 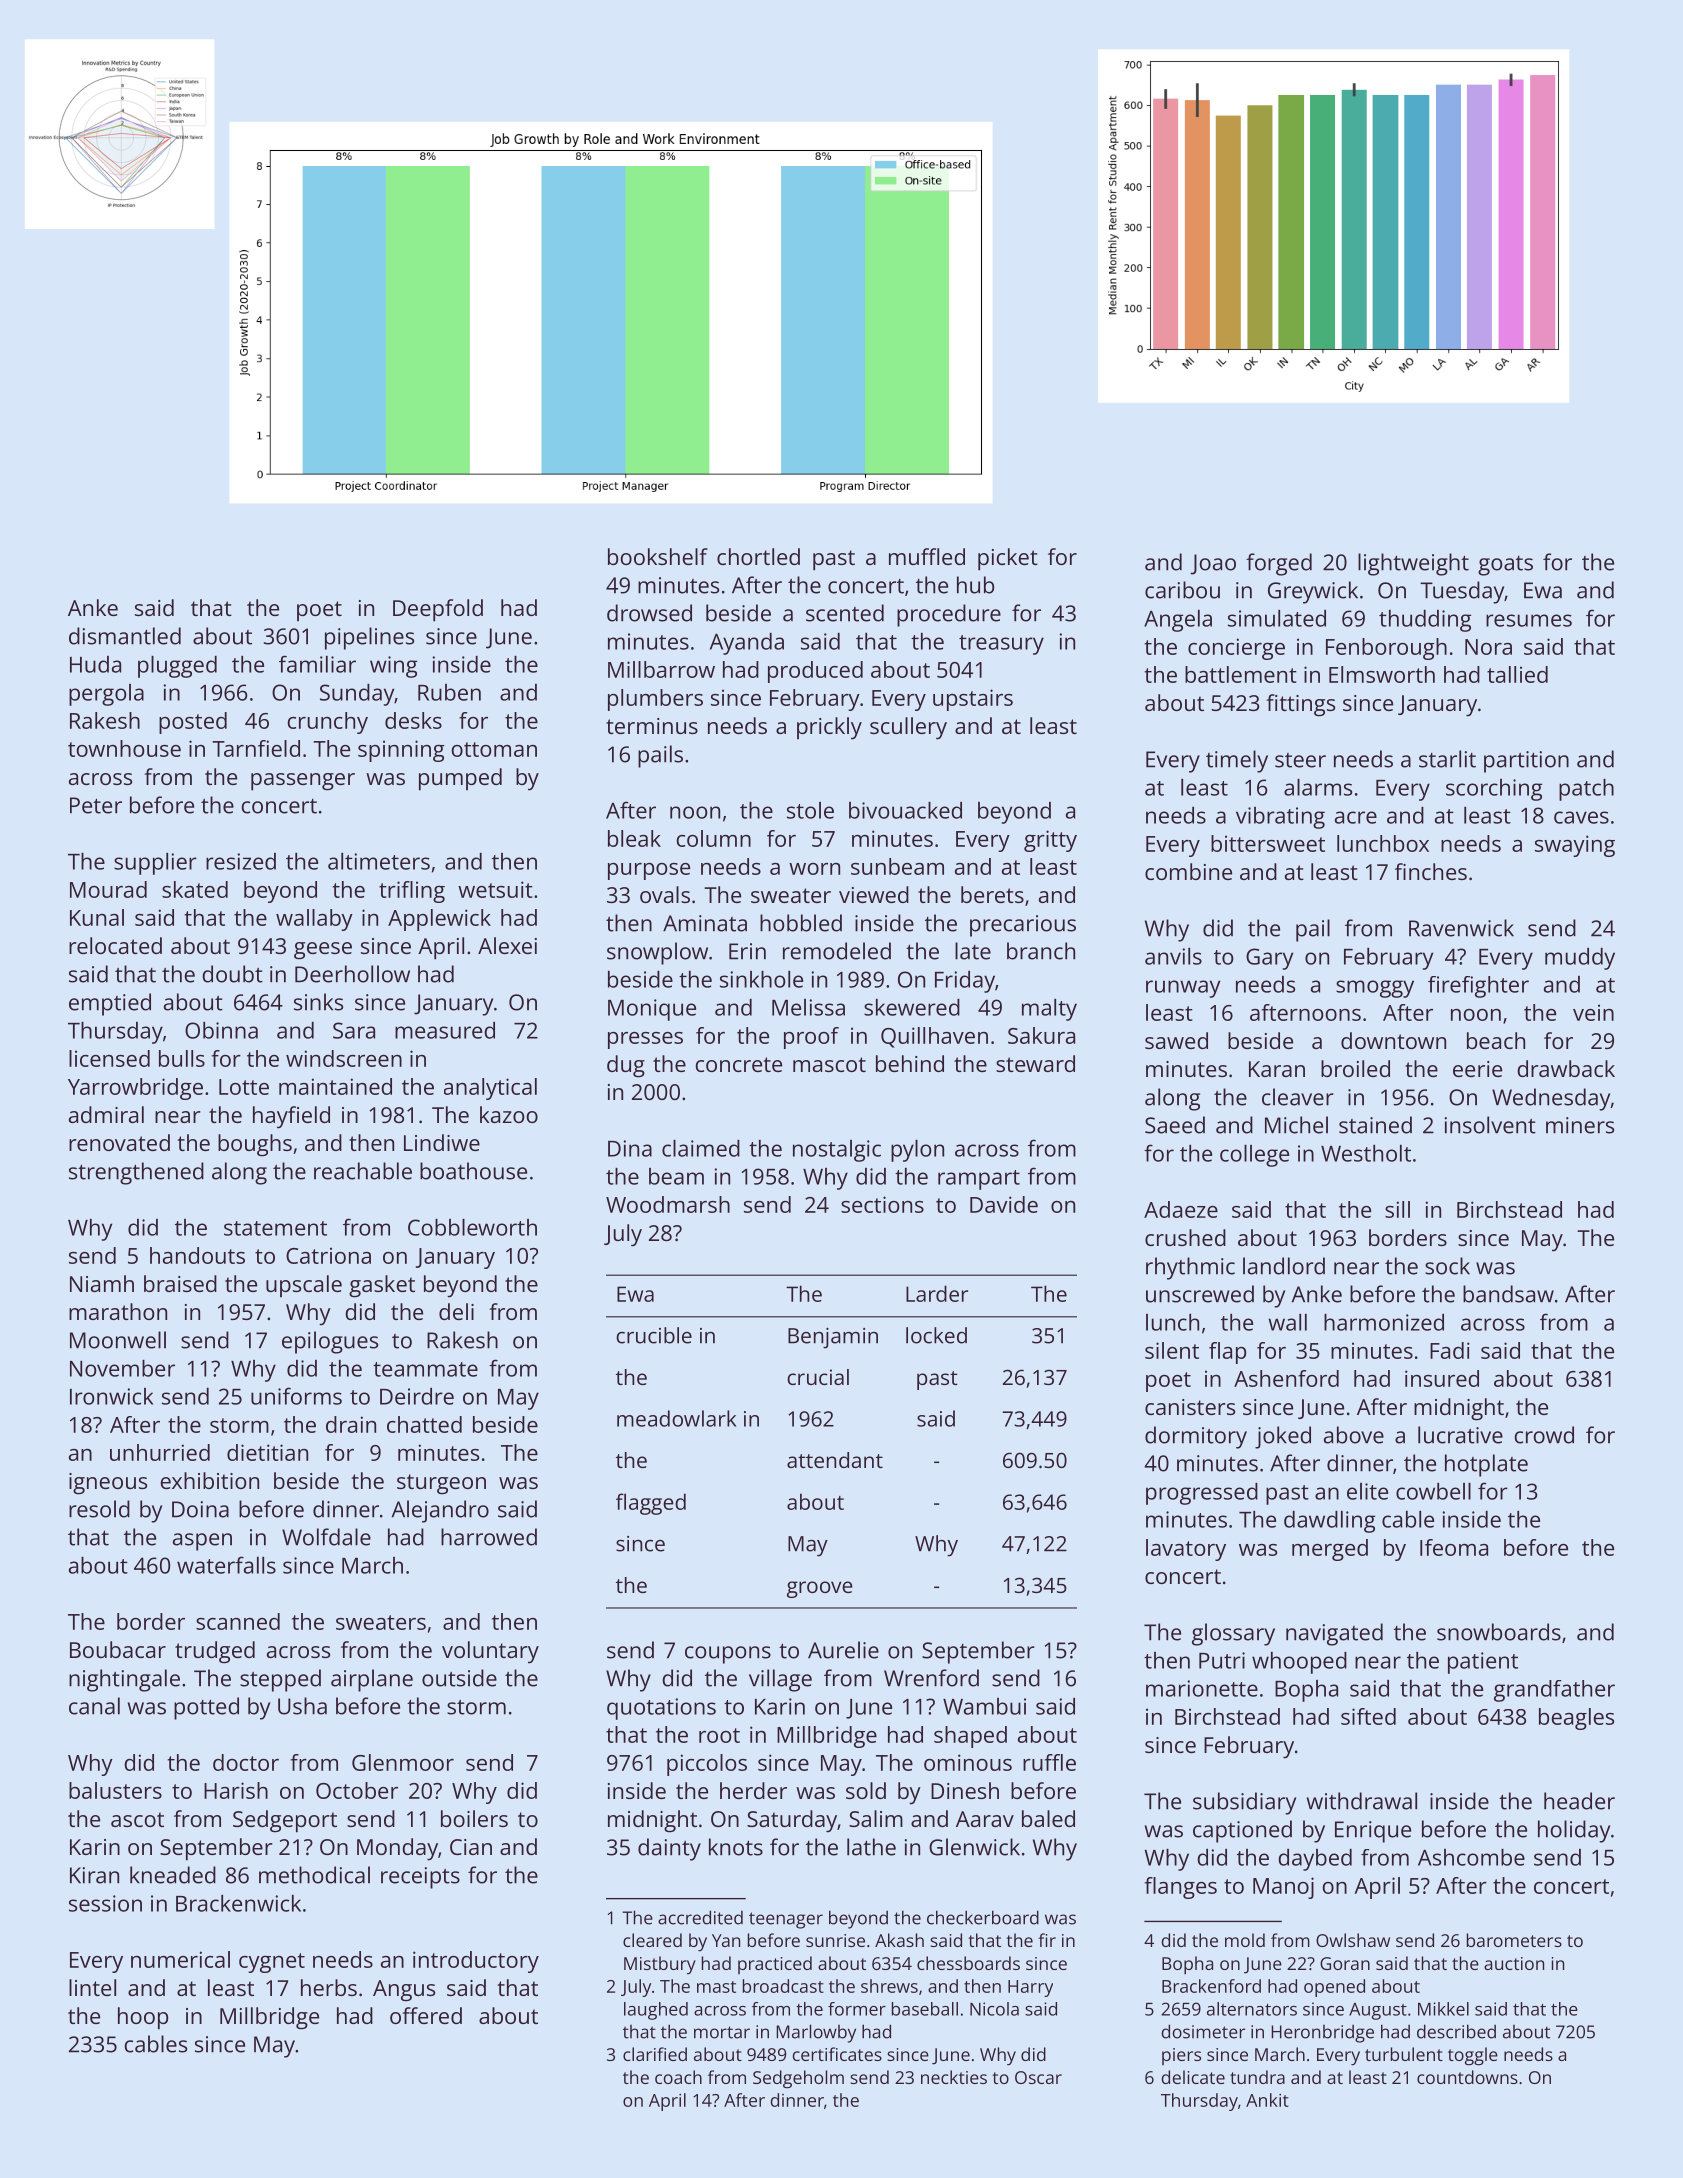 I want to click on Huda, so click(x=95, y=664).
